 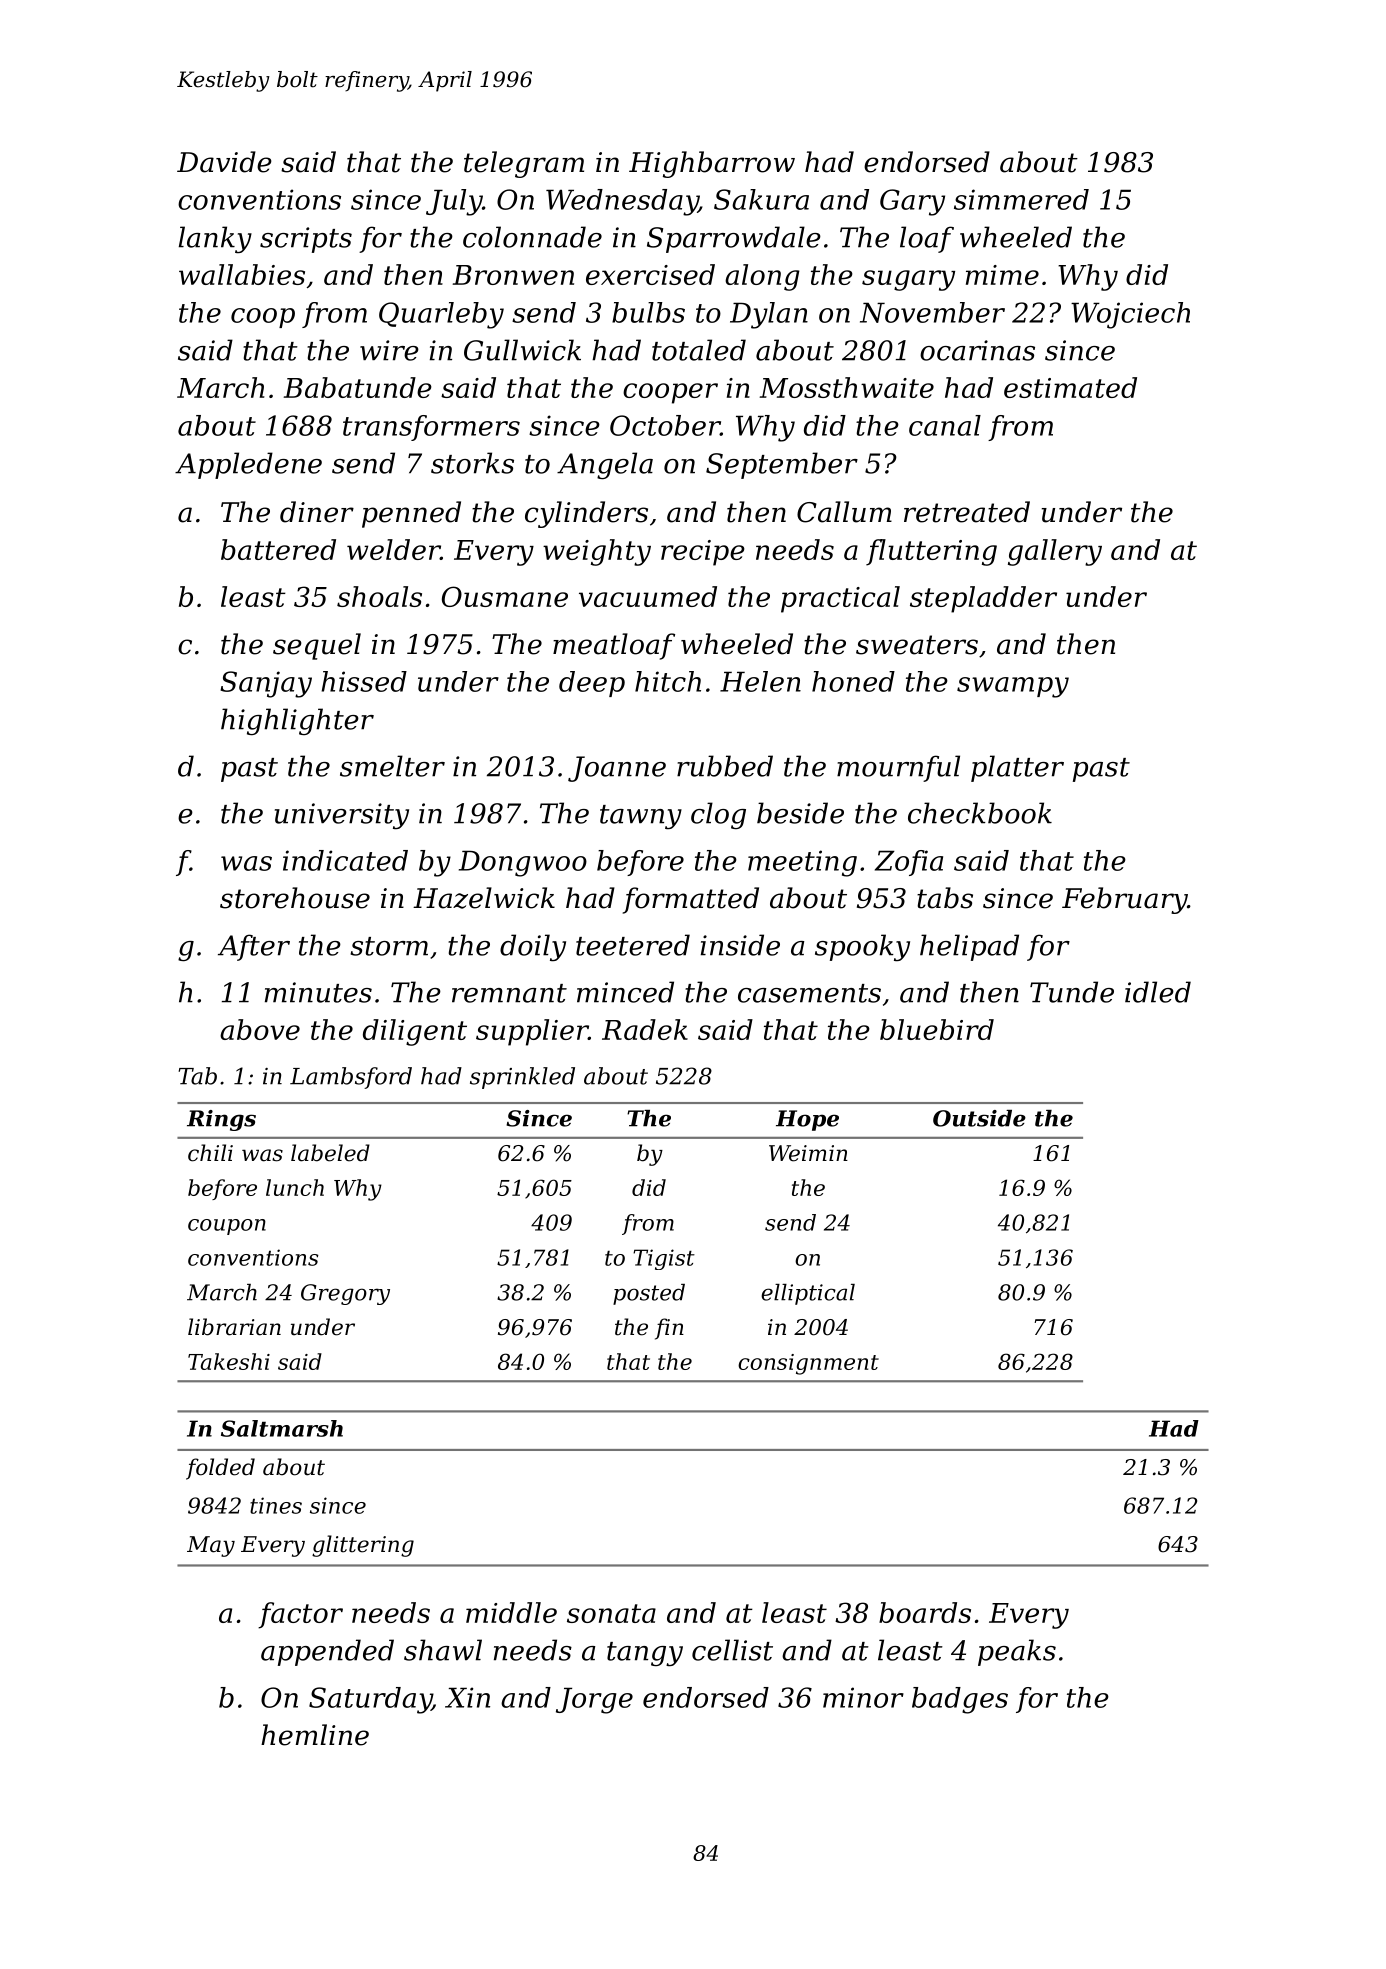 What do you see at coordinates (351, 1078) in the screenshot?
I see `Lambsford` at bounding box center [351, 1078].
